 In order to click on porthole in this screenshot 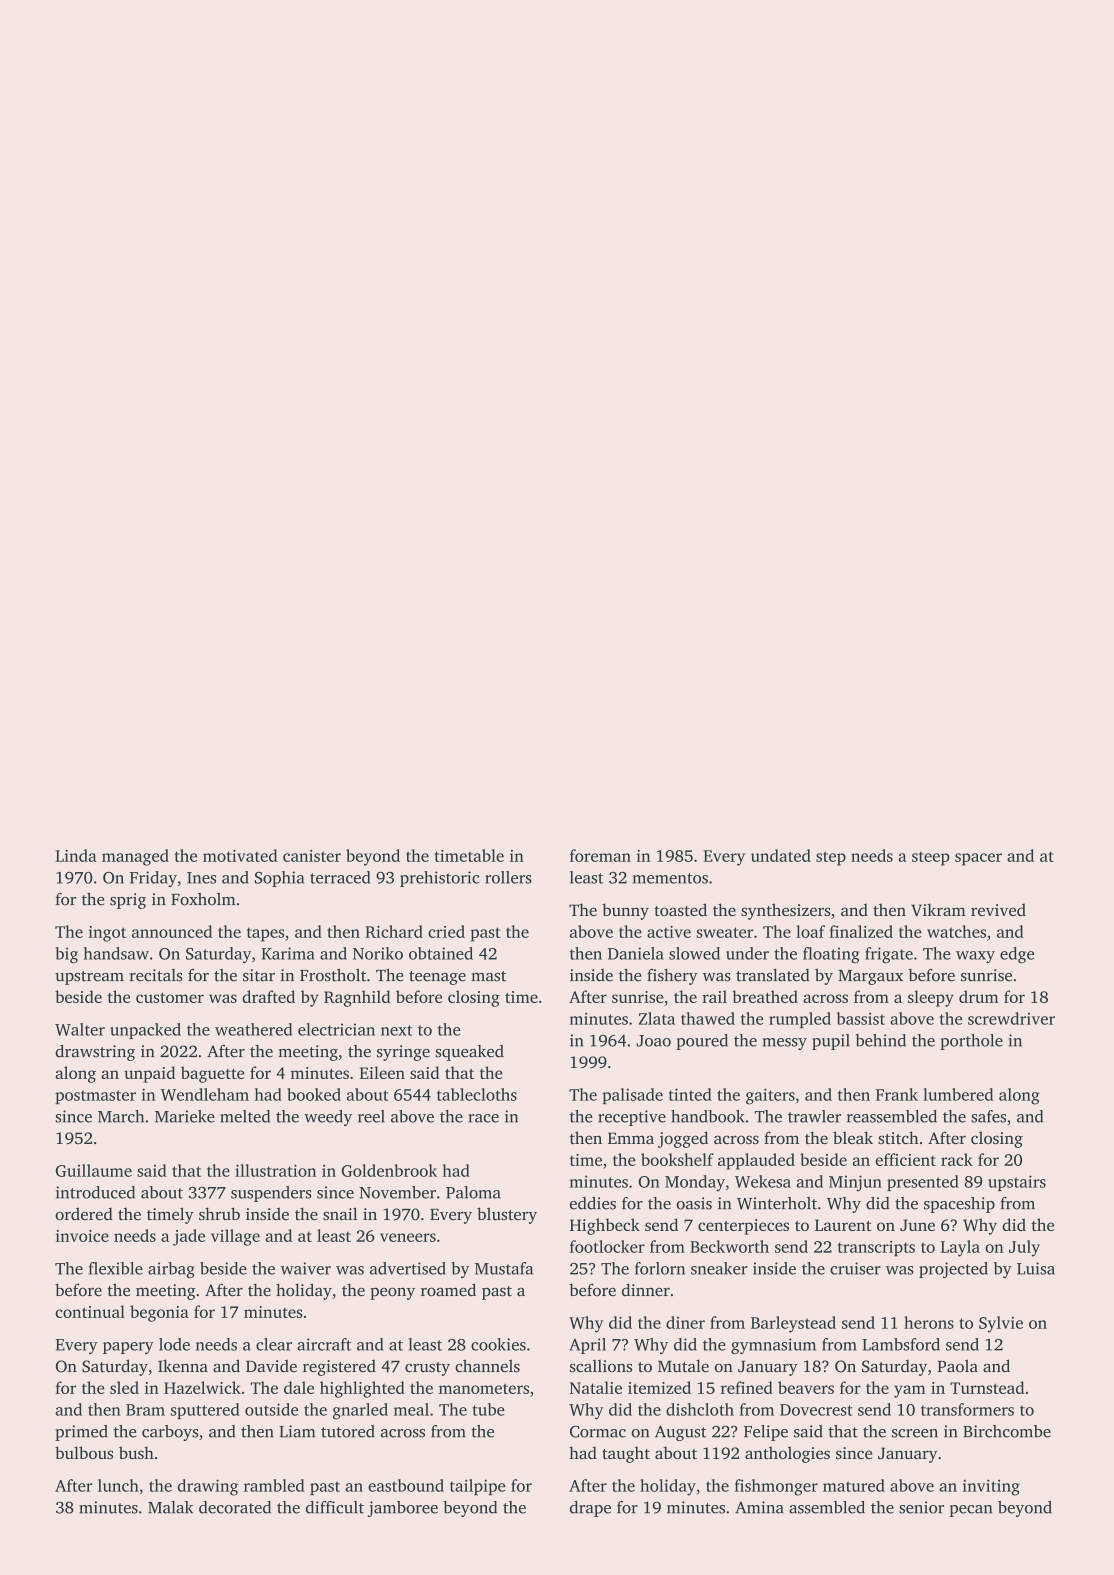, I will do `click(971, 1042)`.
